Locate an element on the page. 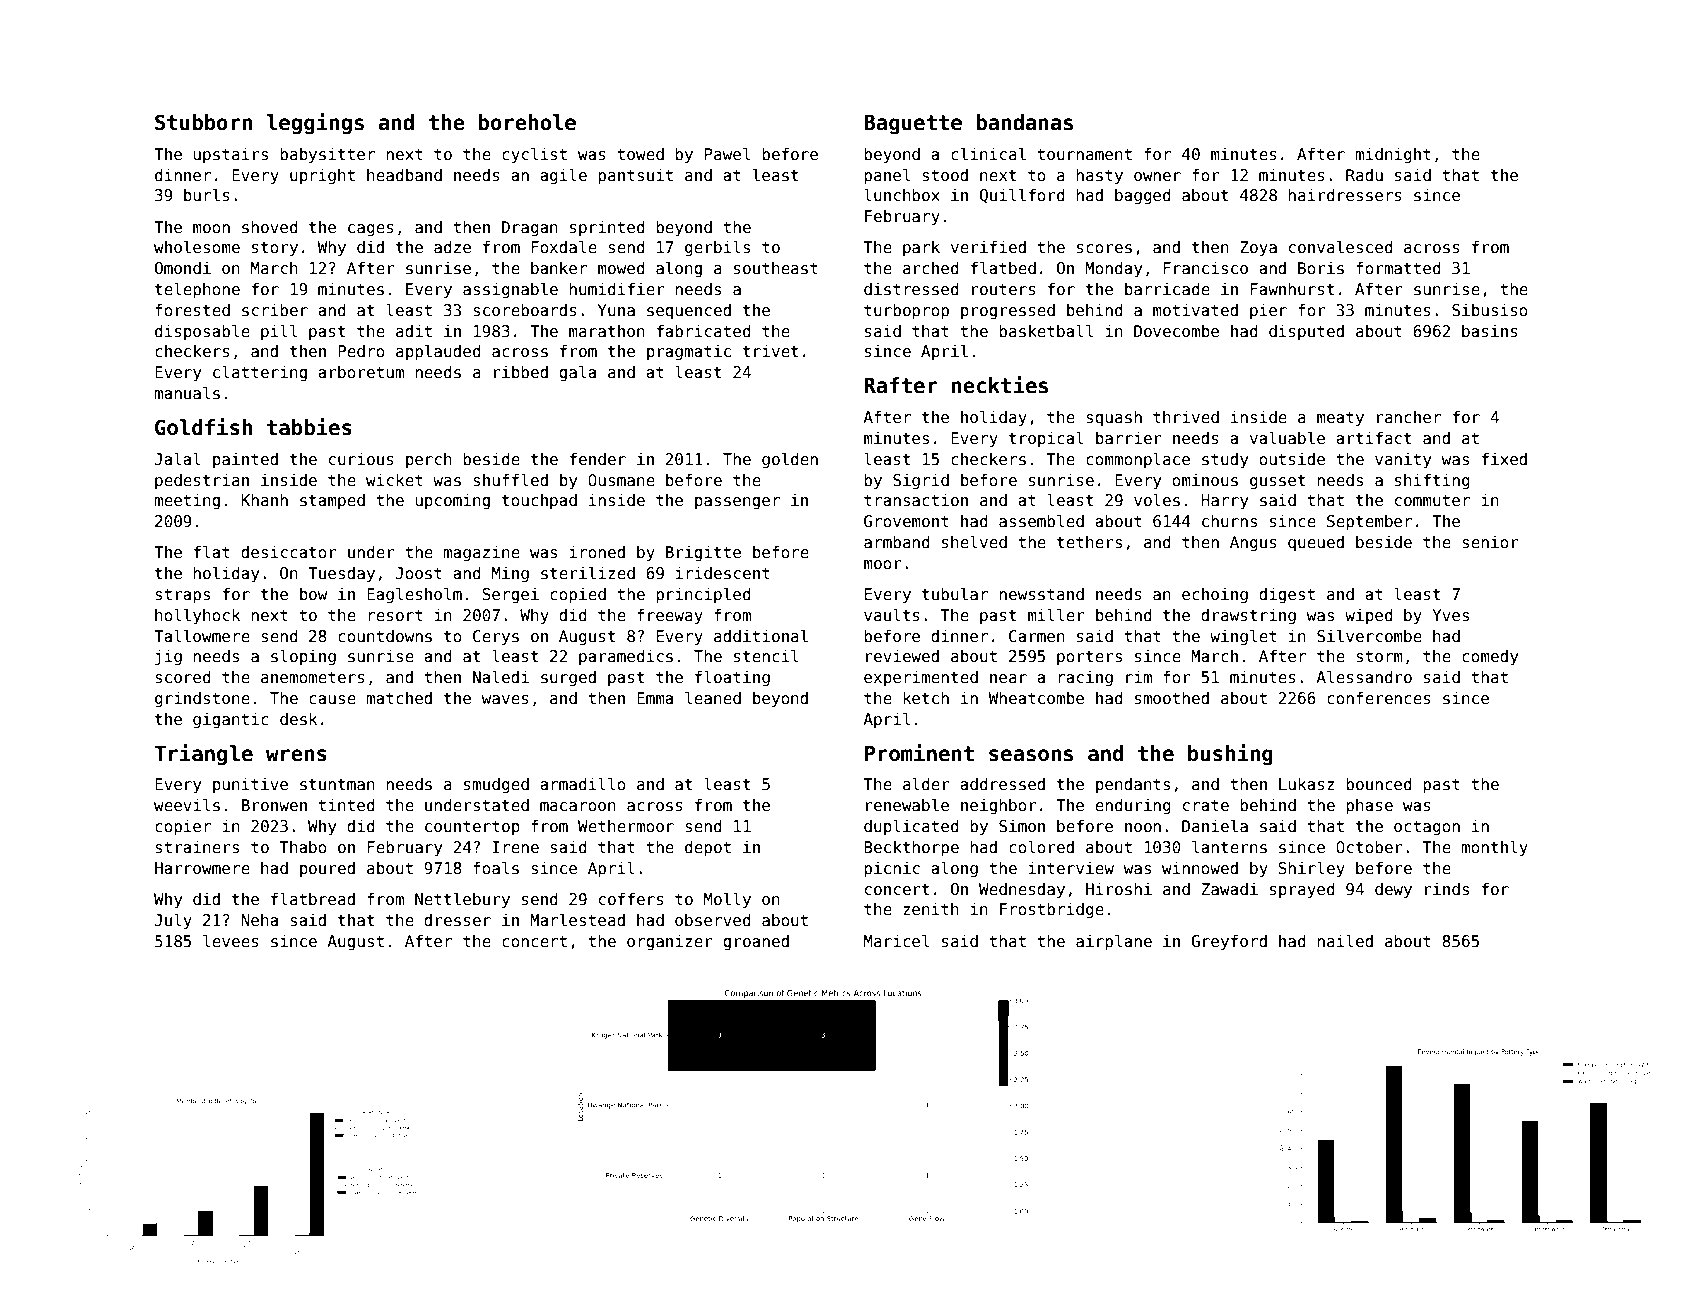  ironed is located at coordinates (597, 552).
